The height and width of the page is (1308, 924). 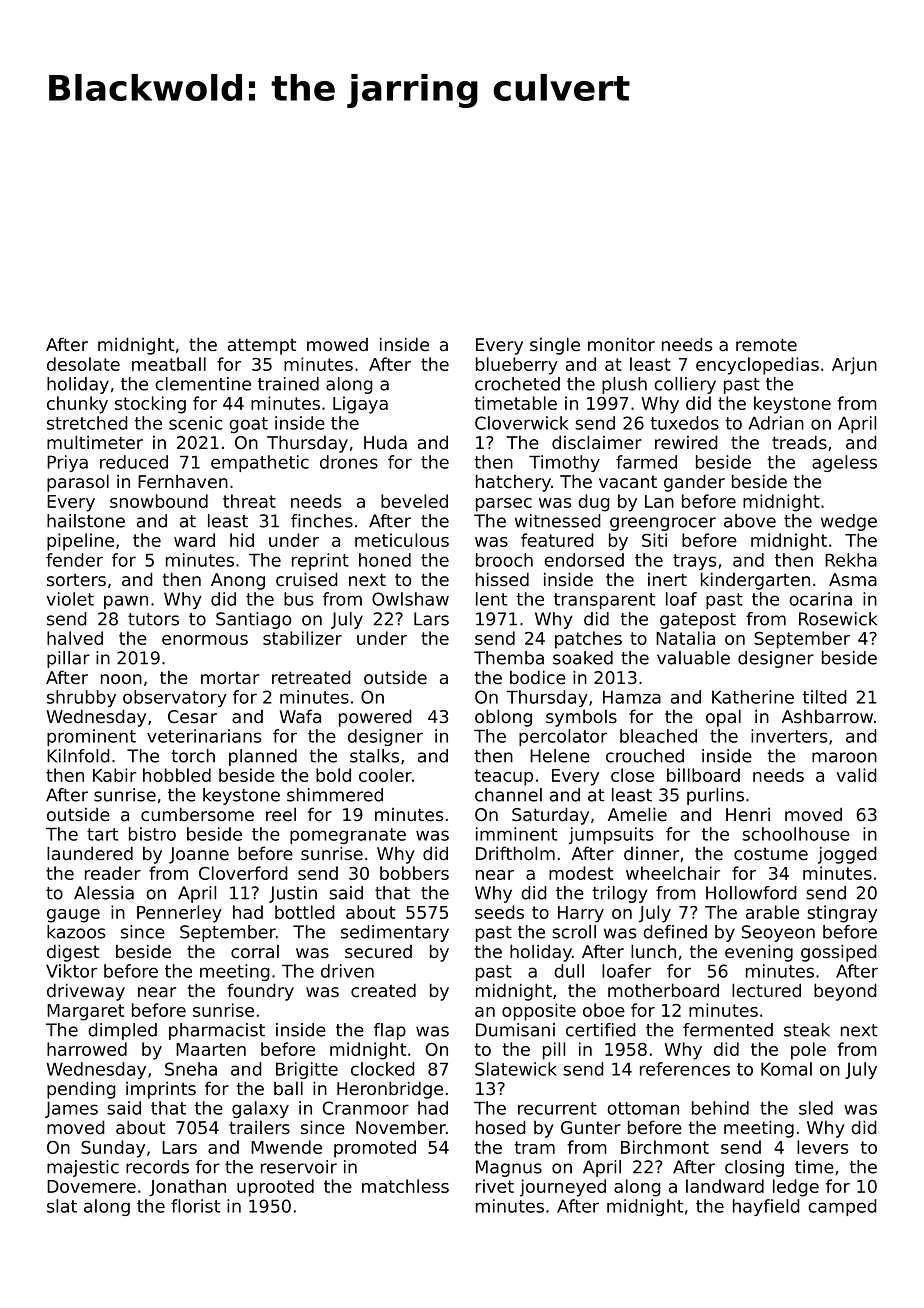 I want to click on cooler, so click(x=385, y=775).
